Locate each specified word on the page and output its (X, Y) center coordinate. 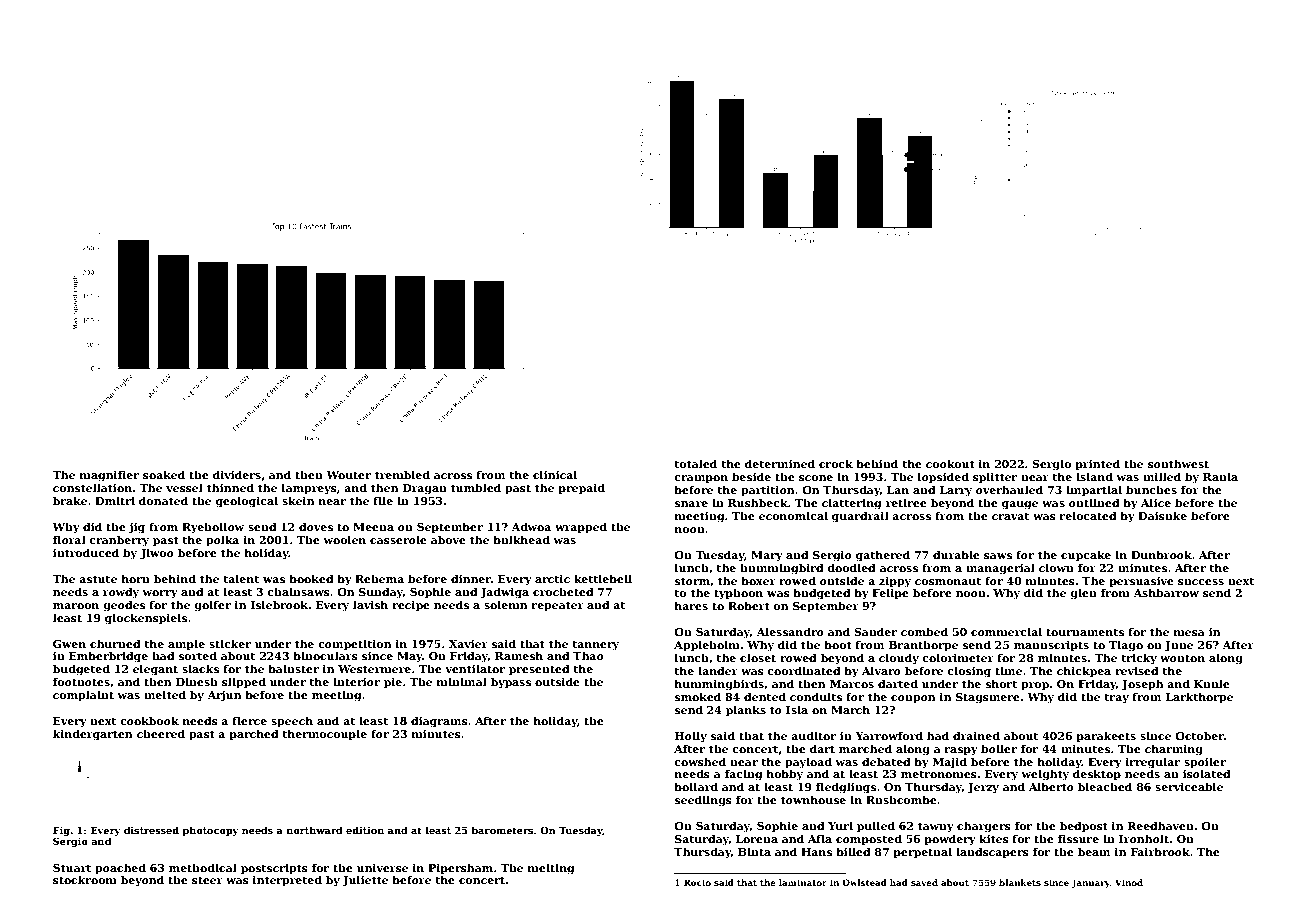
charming (1174, 750)
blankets (1020, 882)
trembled (402, 474)
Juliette (365, 880)
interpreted (287, 880)
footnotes (81, 681)
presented (539, 669)
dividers (237, 474)
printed (1097, 464)
